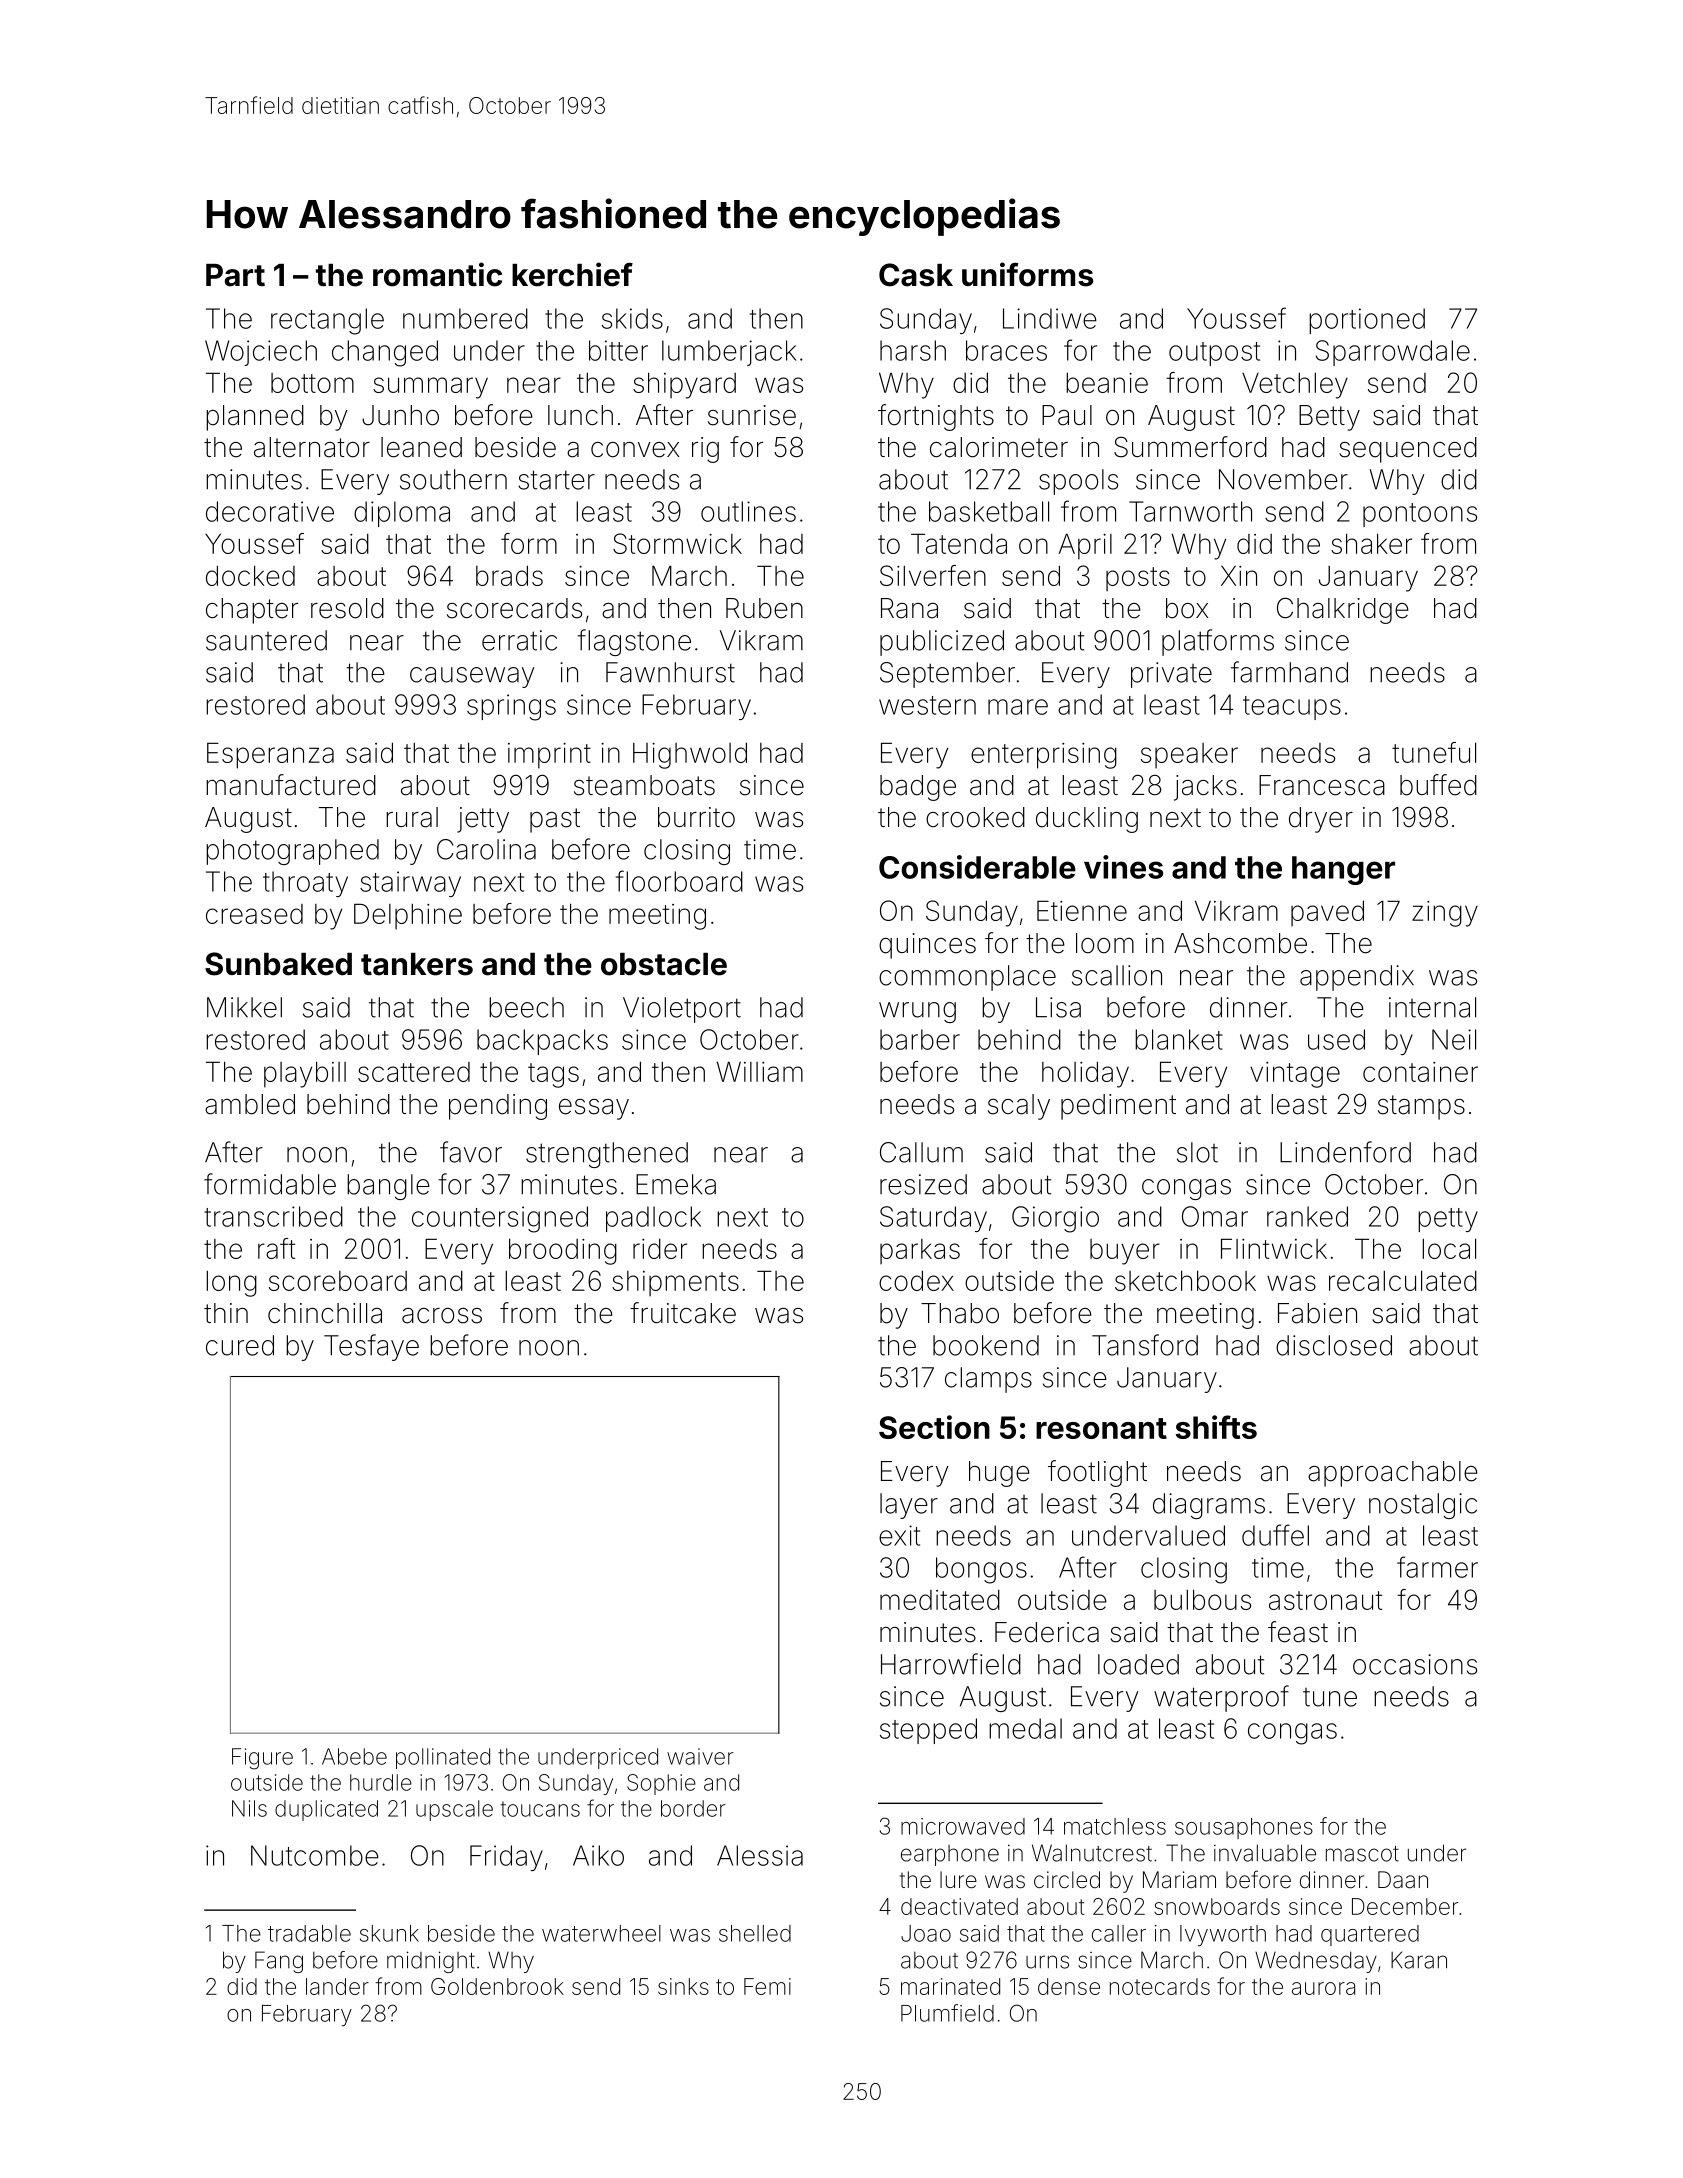 The height and width of the page is (2178, 1683). What do you see at coordinates (664, 964) in the page?
I see `obstacle` at bounding box center [664, 964].
